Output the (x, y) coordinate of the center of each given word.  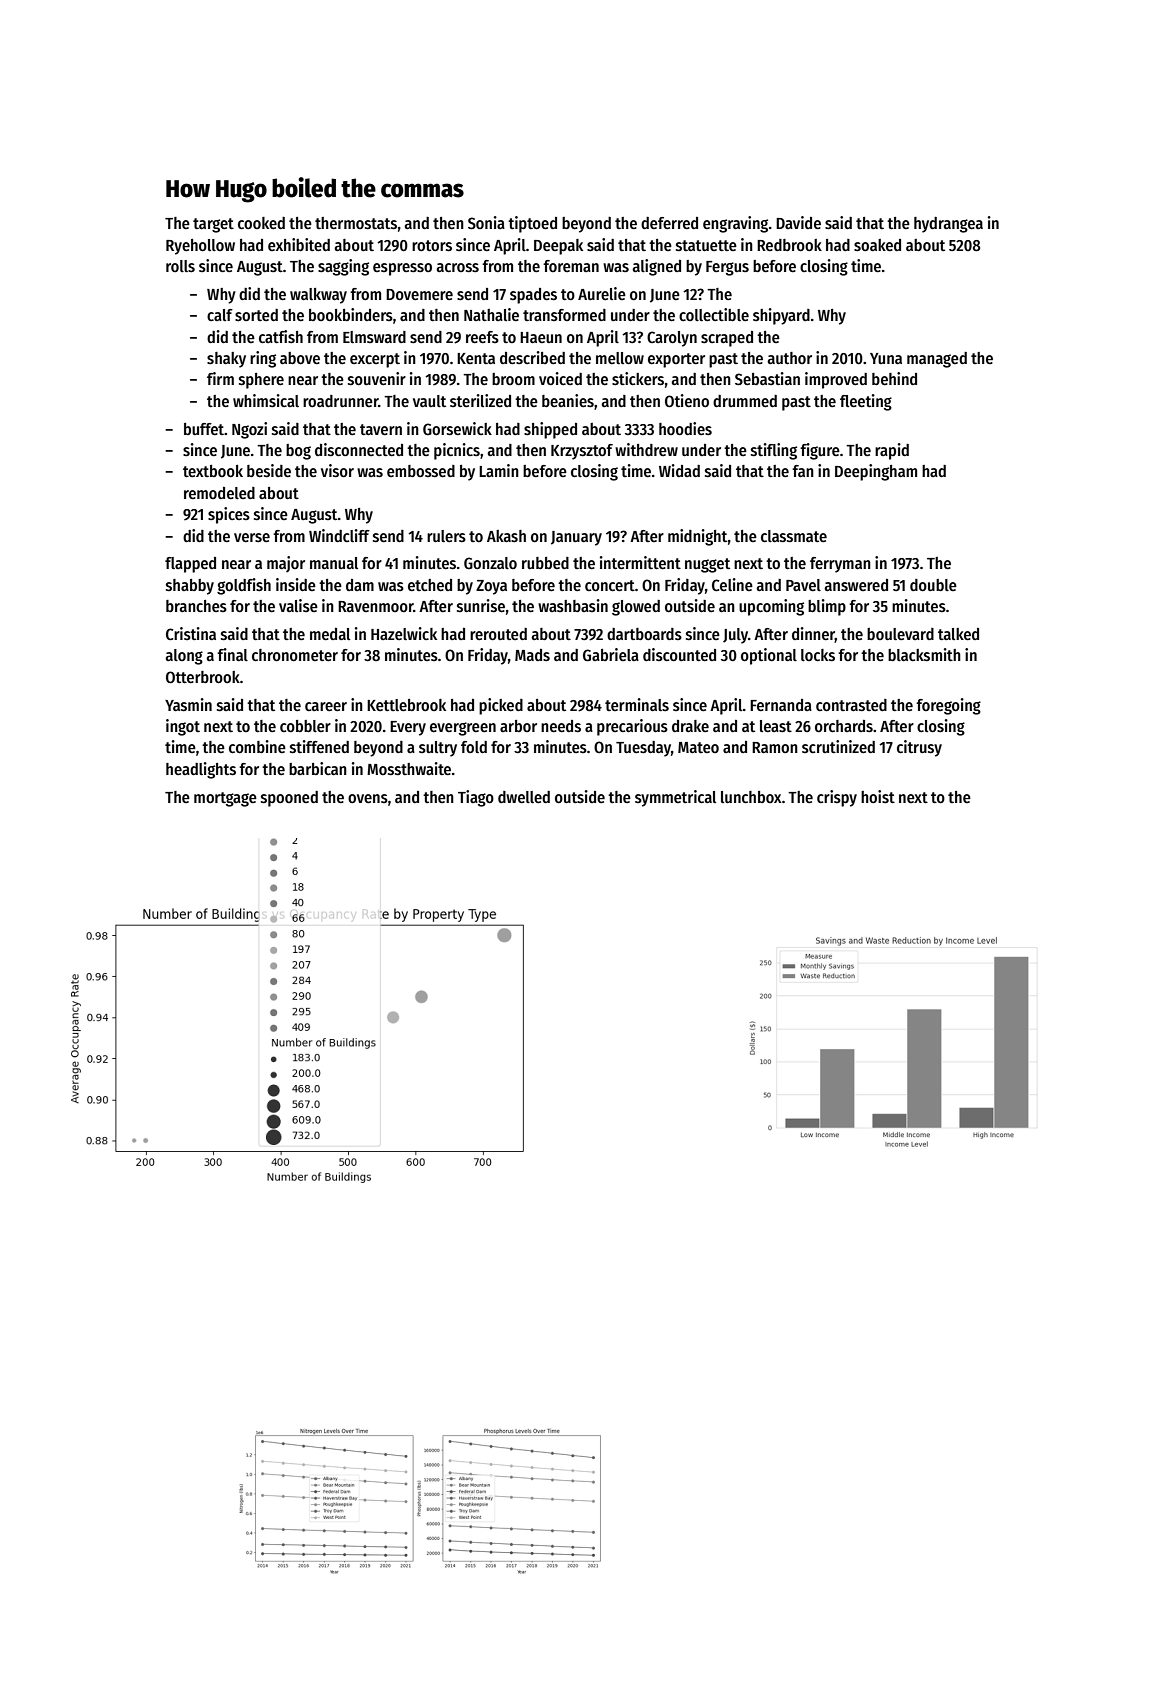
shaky (226, 360)
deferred (669, 223)
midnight (698, 537)
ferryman (840, 565)
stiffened (319, 747)
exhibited (299, 244)
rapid (892, 451)
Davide (798, 222)
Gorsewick (457, 429)
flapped (190, 565)
